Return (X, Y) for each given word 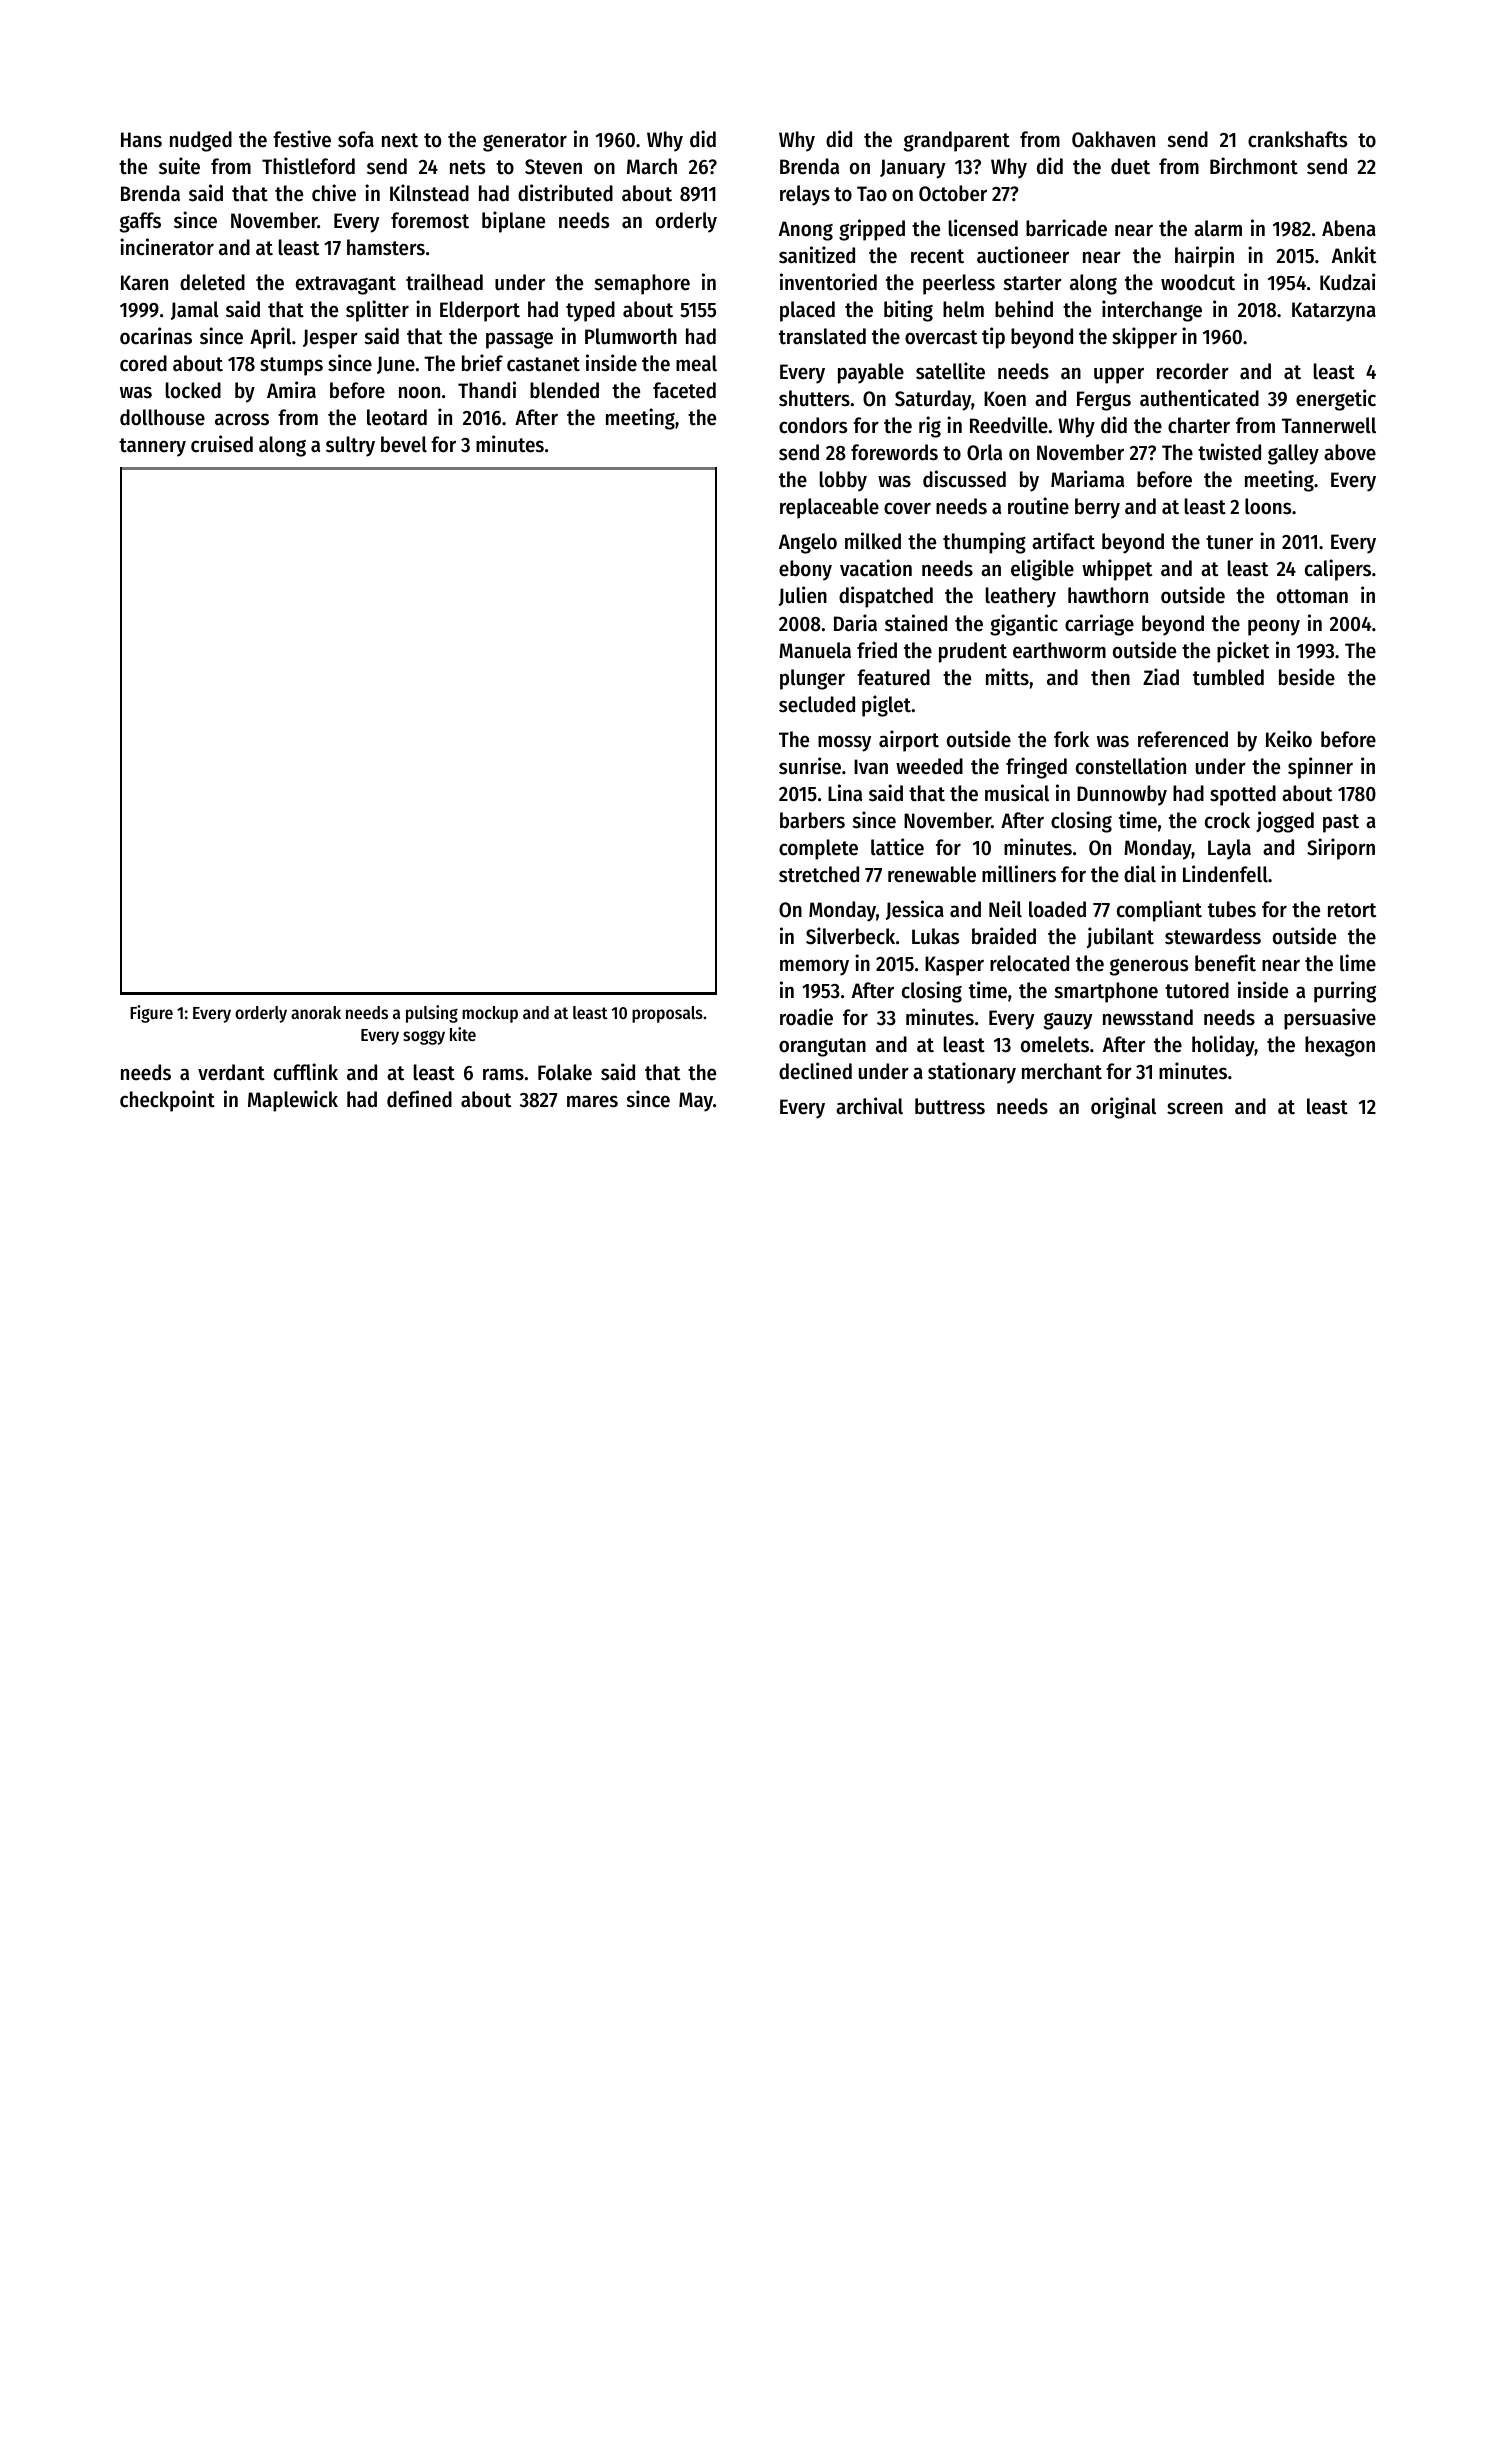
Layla (1229, 849)
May (696, 1102)
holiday (1223, 1046)
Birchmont (1254, 166)
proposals (667, 1014)
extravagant (346, 285)
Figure (151, 1014)
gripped (872, 230)
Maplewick (293, 1101)
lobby (843, 481)
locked (193, 390)
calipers (1338, 570)
